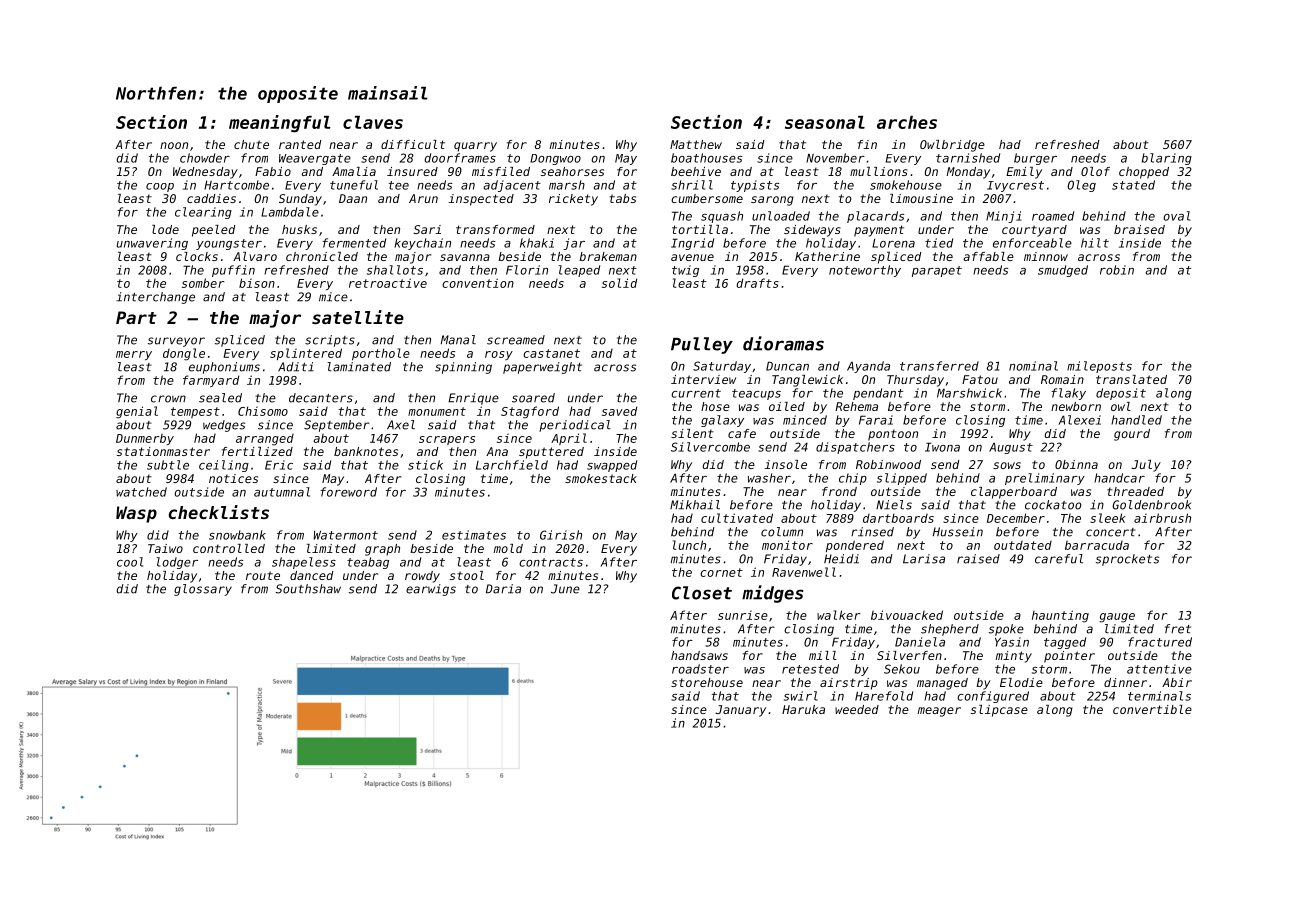  Describe the element at coordinates (942, 684) in the screenshot. I see `managed` at that location.
